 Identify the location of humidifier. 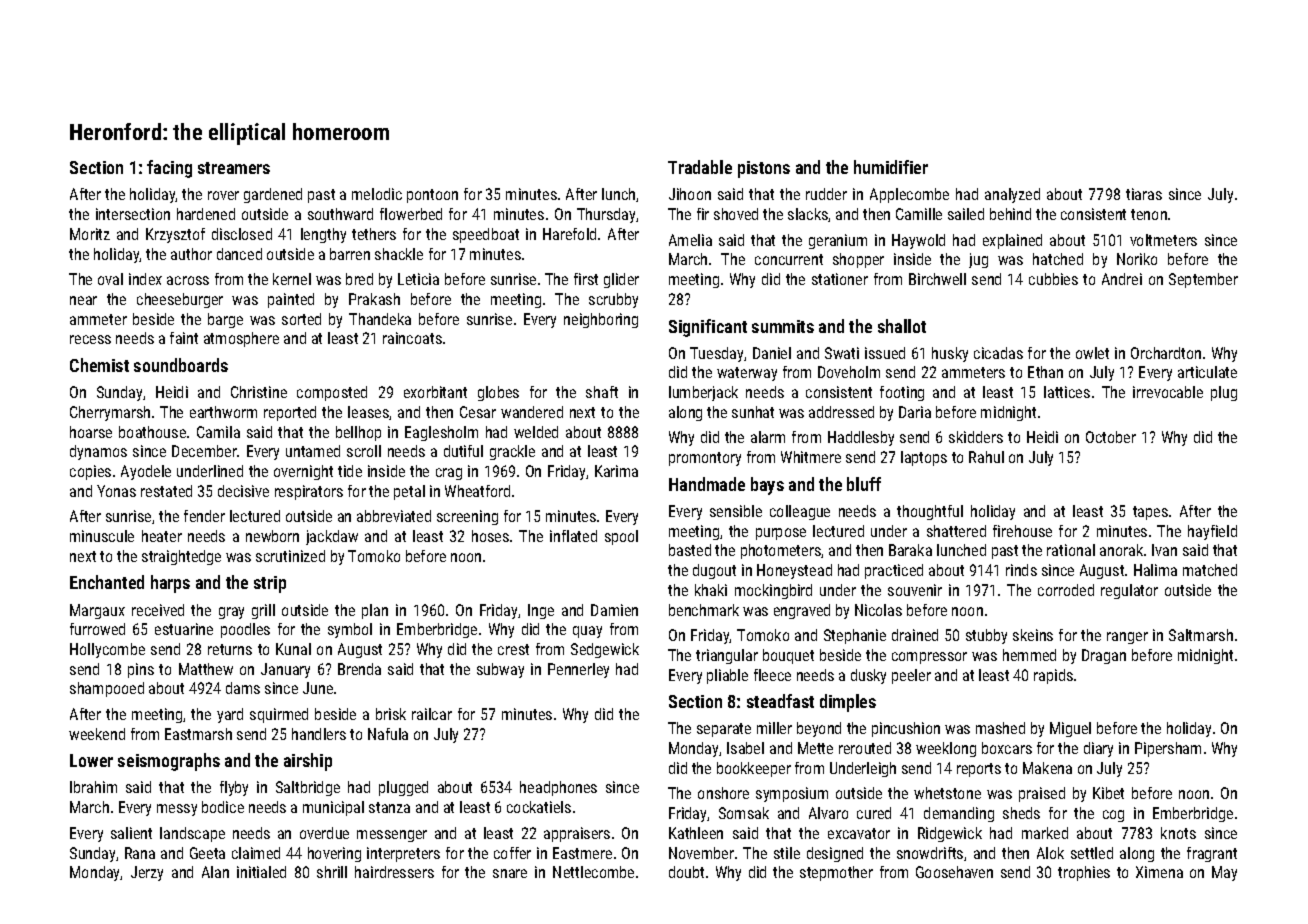
(891, 167).
